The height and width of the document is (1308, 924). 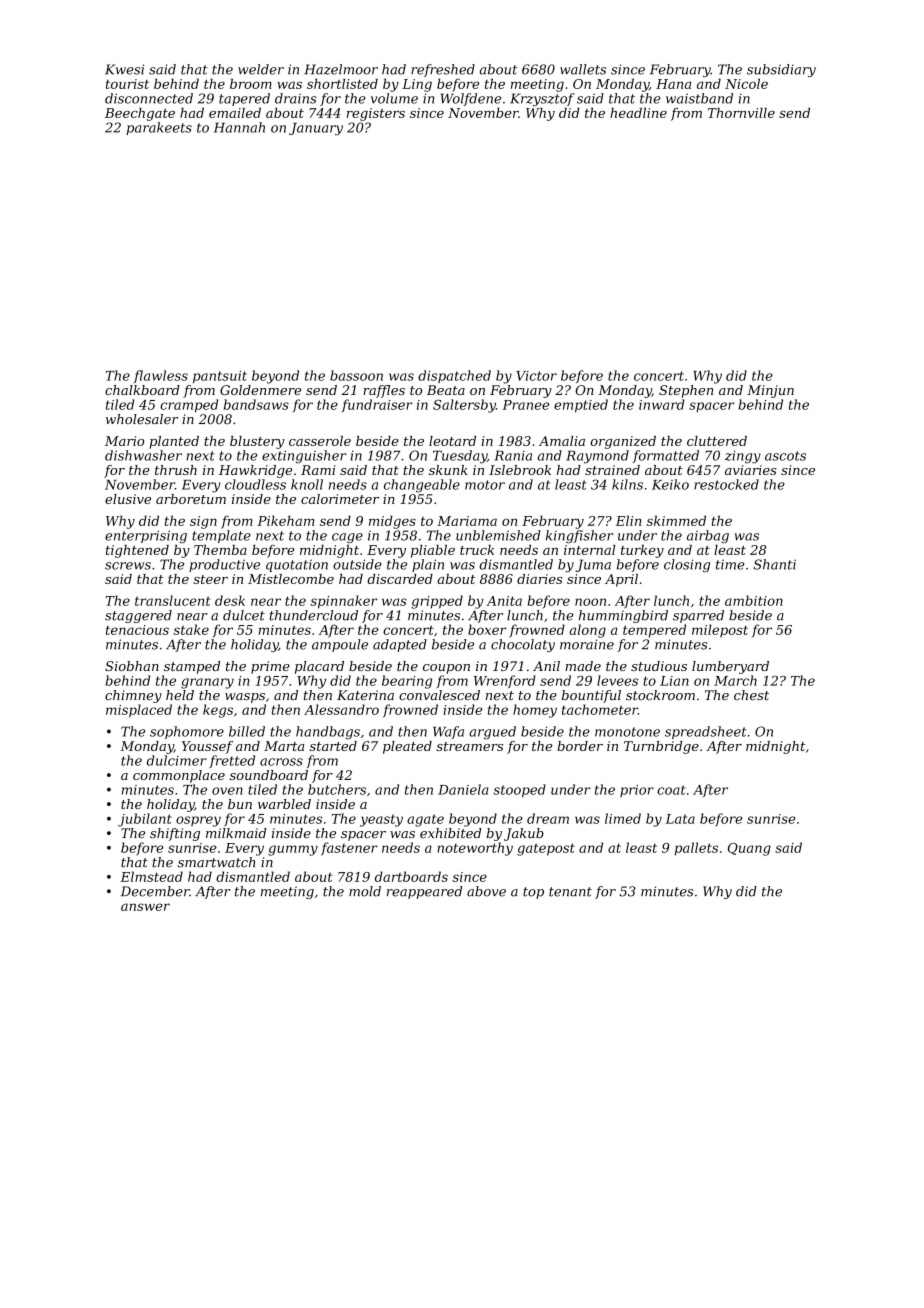 What do you see at coordinates (730, 667) in the document?
I see `lumberyard` at bounding box center [730, 667].
